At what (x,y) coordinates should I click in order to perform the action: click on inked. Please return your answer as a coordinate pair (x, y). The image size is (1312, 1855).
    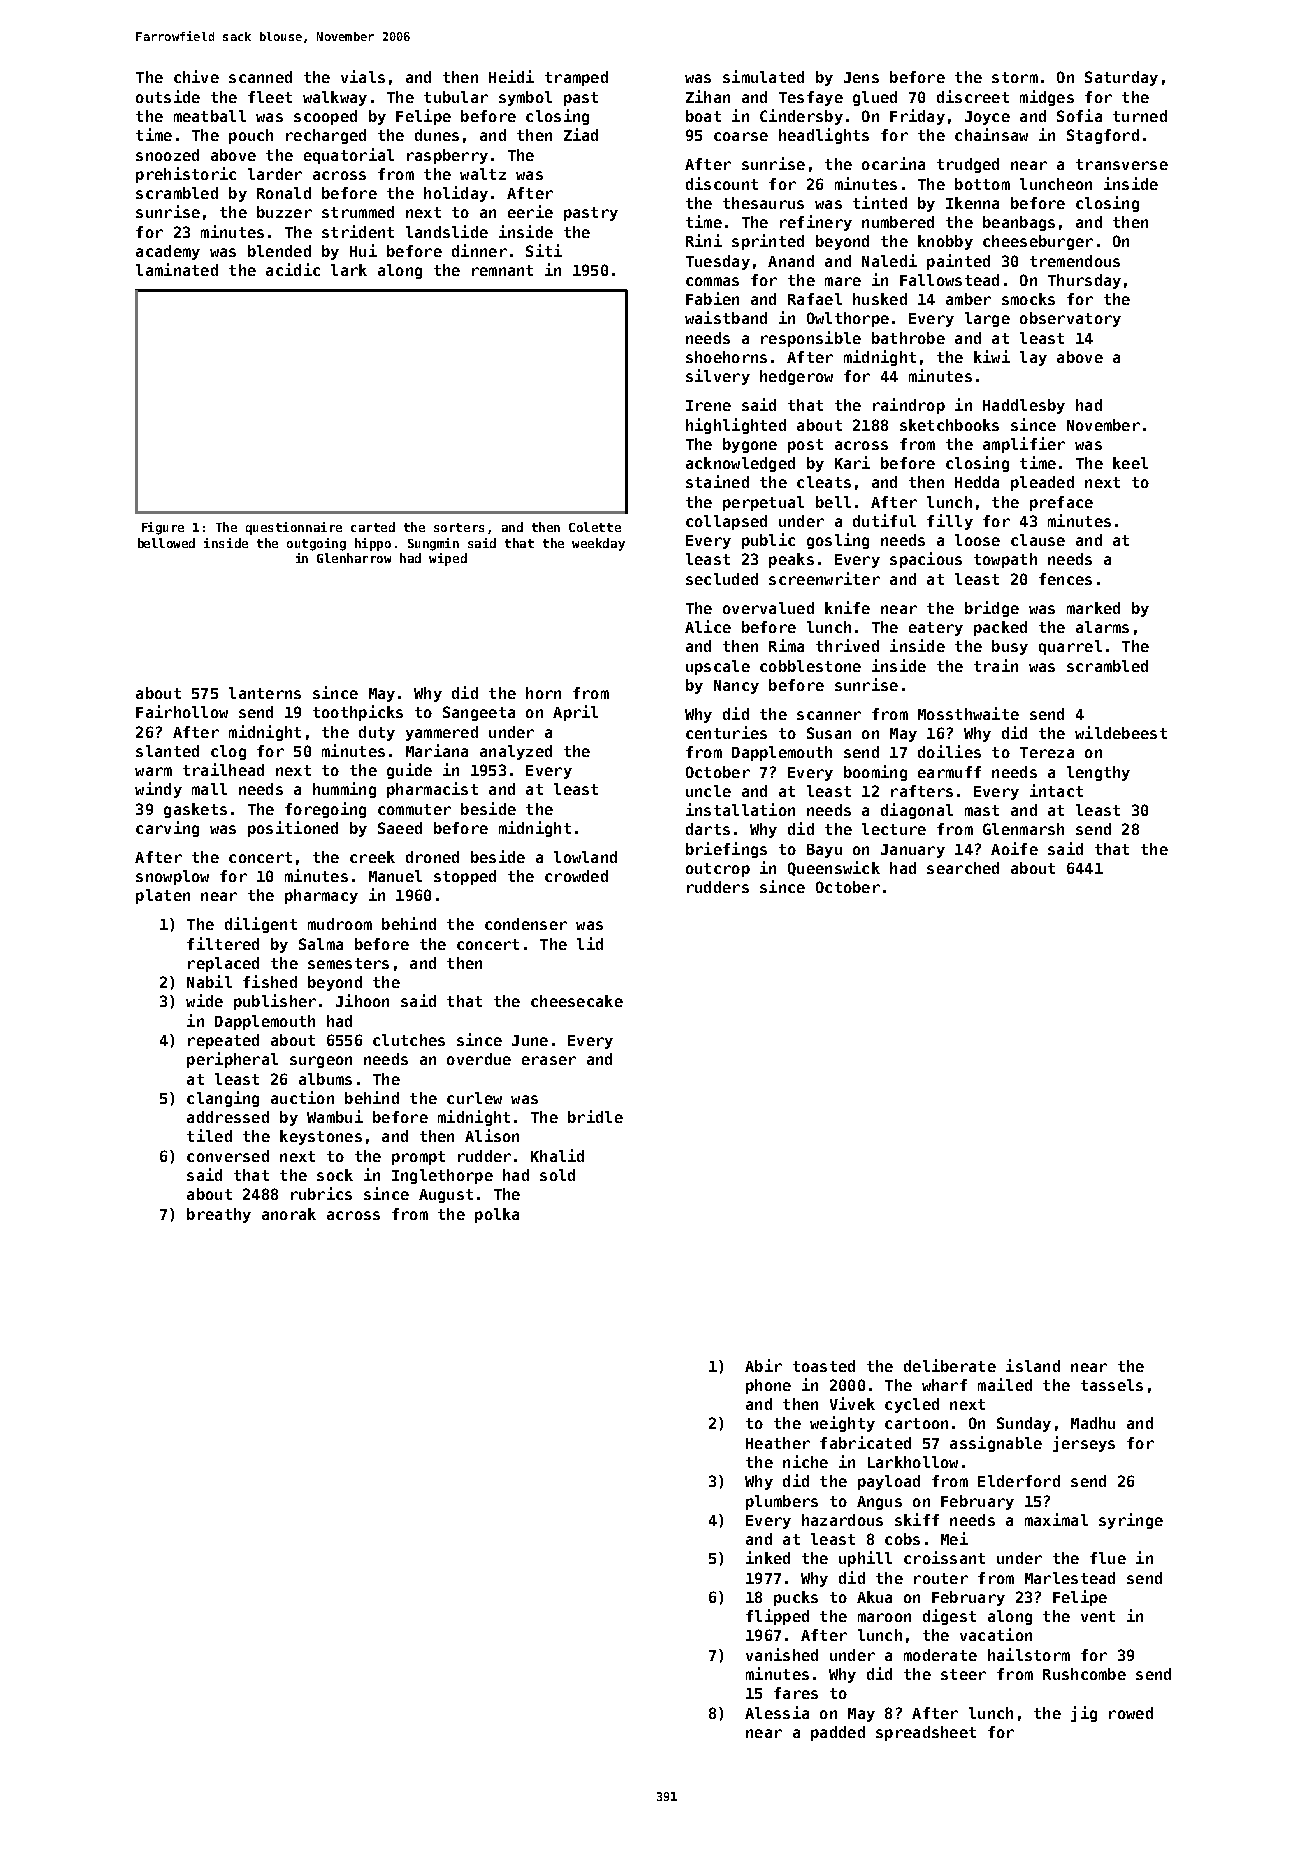
    Looking at the image, I should click on (768, 1557).
